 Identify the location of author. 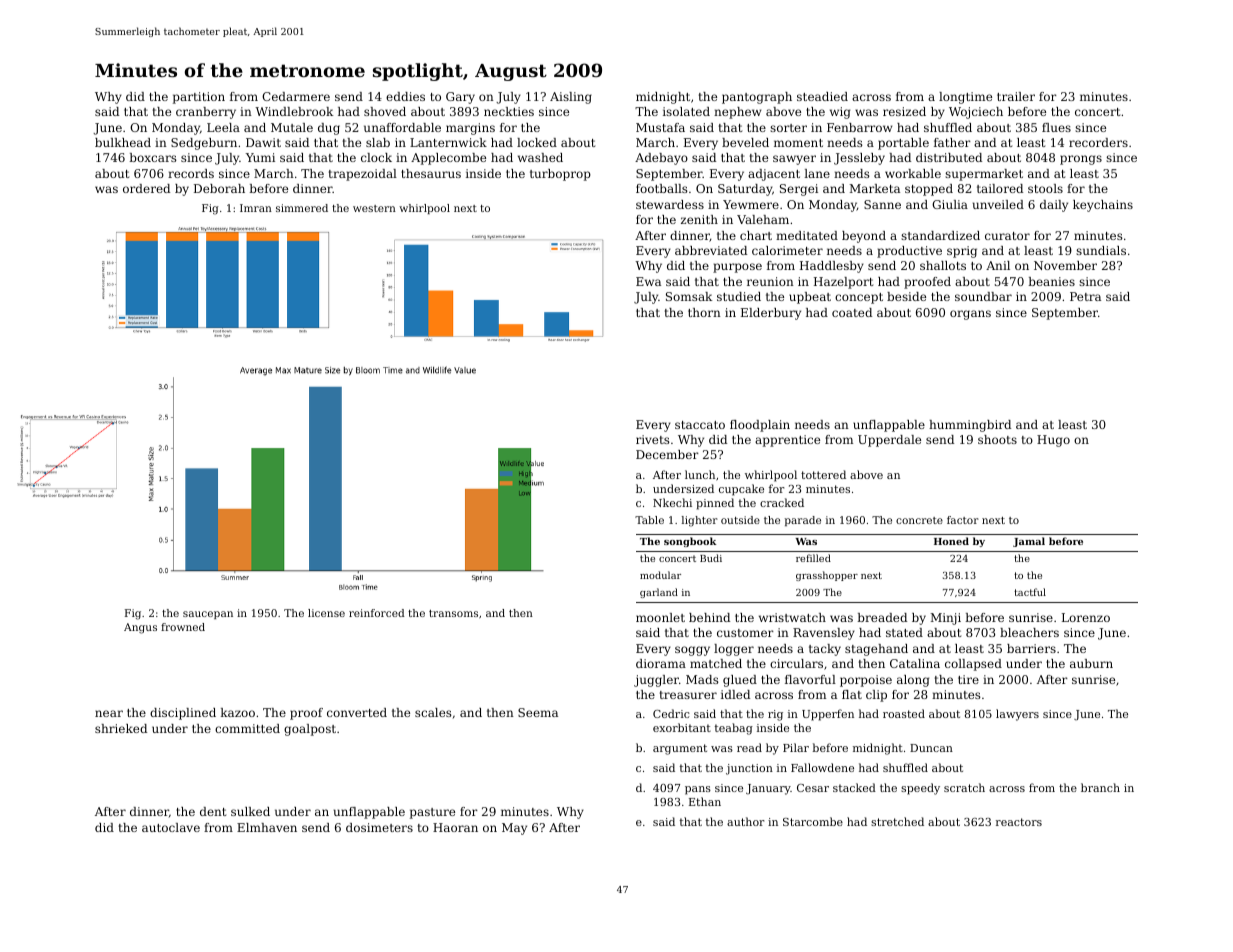
(745, 821).
